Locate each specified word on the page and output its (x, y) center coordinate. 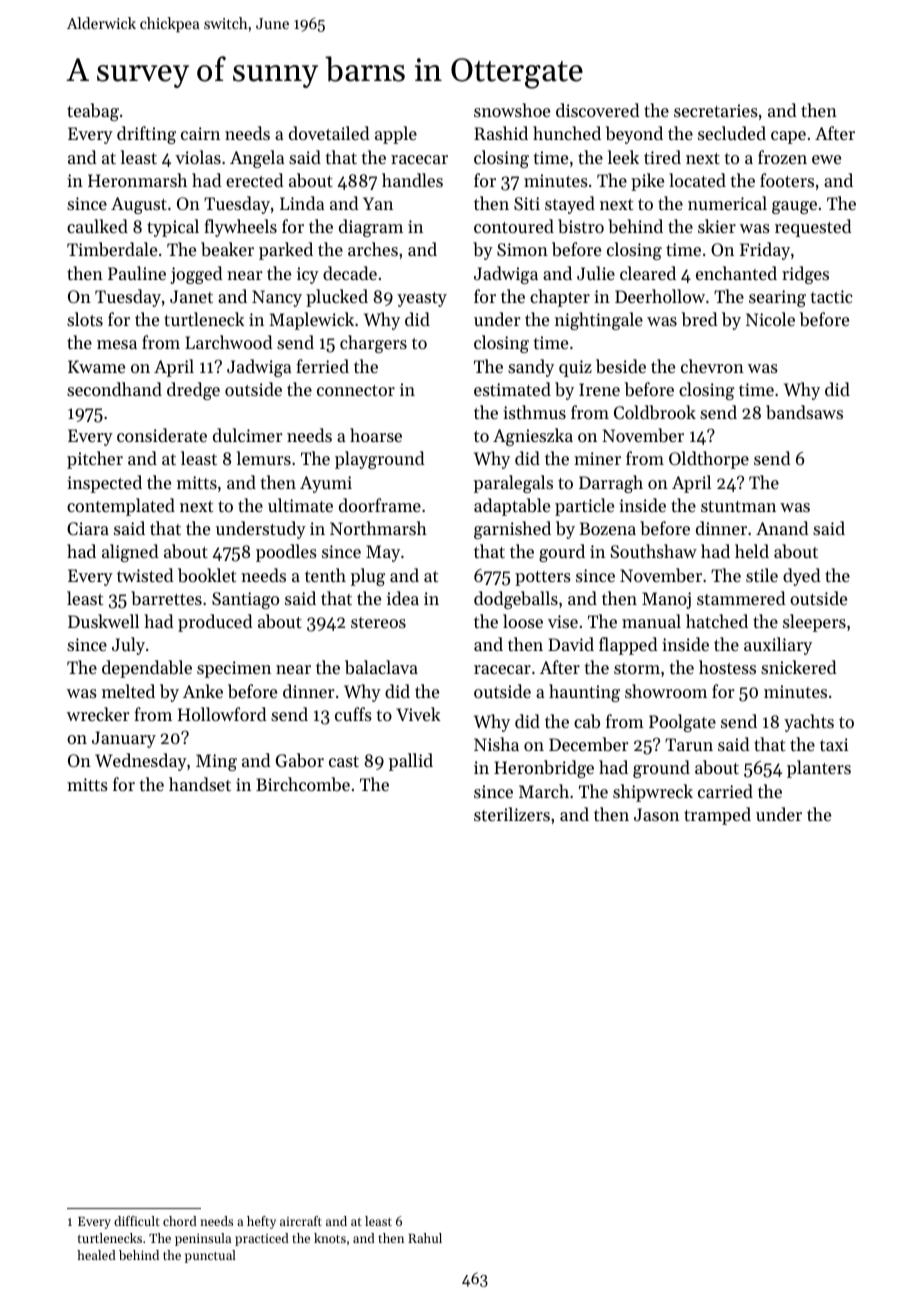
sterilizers (512, 814)
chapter (560, 298)
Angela (257, 159)
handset (200, 784)
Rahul (425, 1238)
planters (819, 769)
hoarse (376, 435)
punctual (210, 1256)
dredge (193, 391)
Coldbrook (655, 412)
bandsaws (804, 412)
